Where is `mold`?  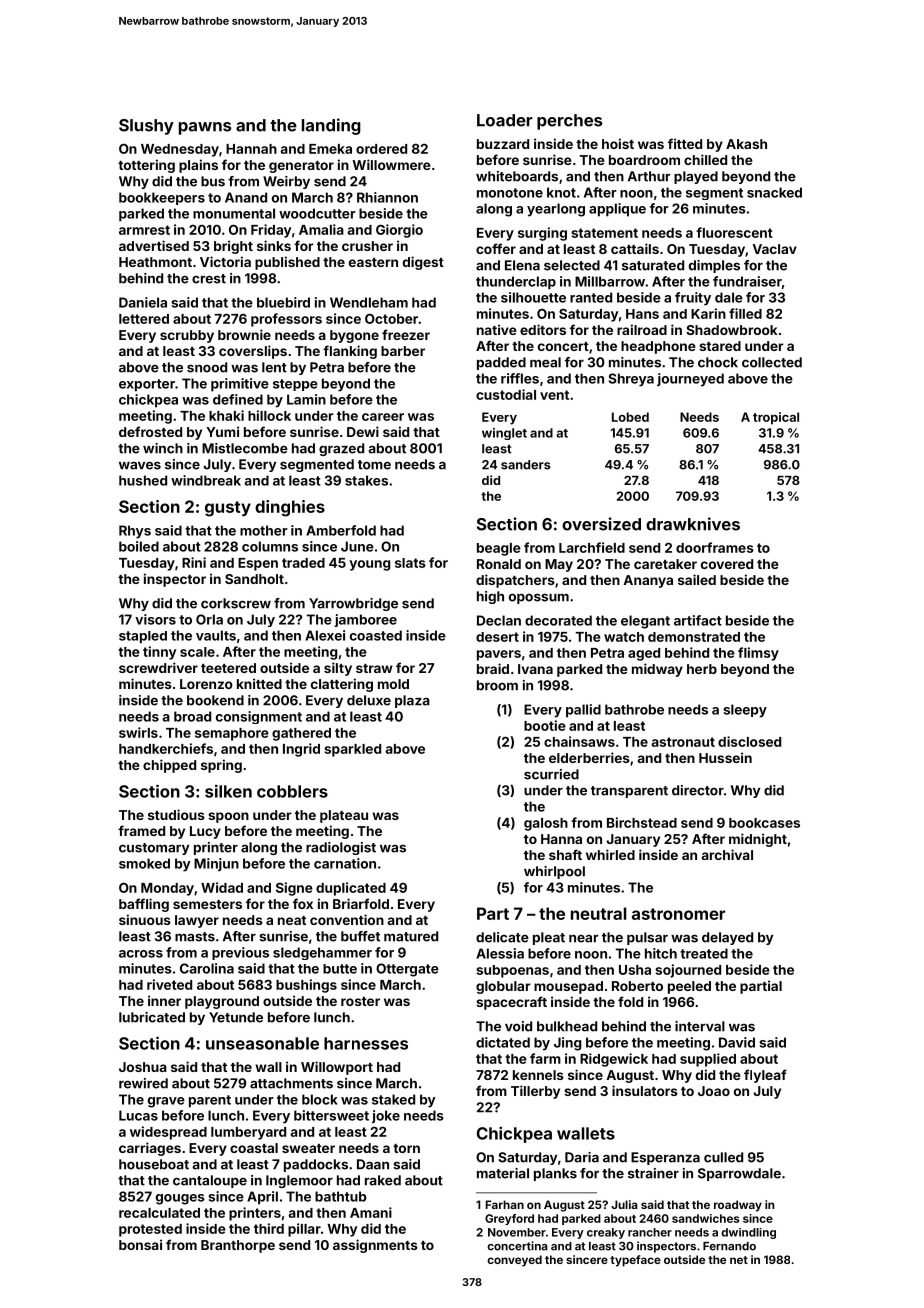 mold is located at coordinates (393, 684).
